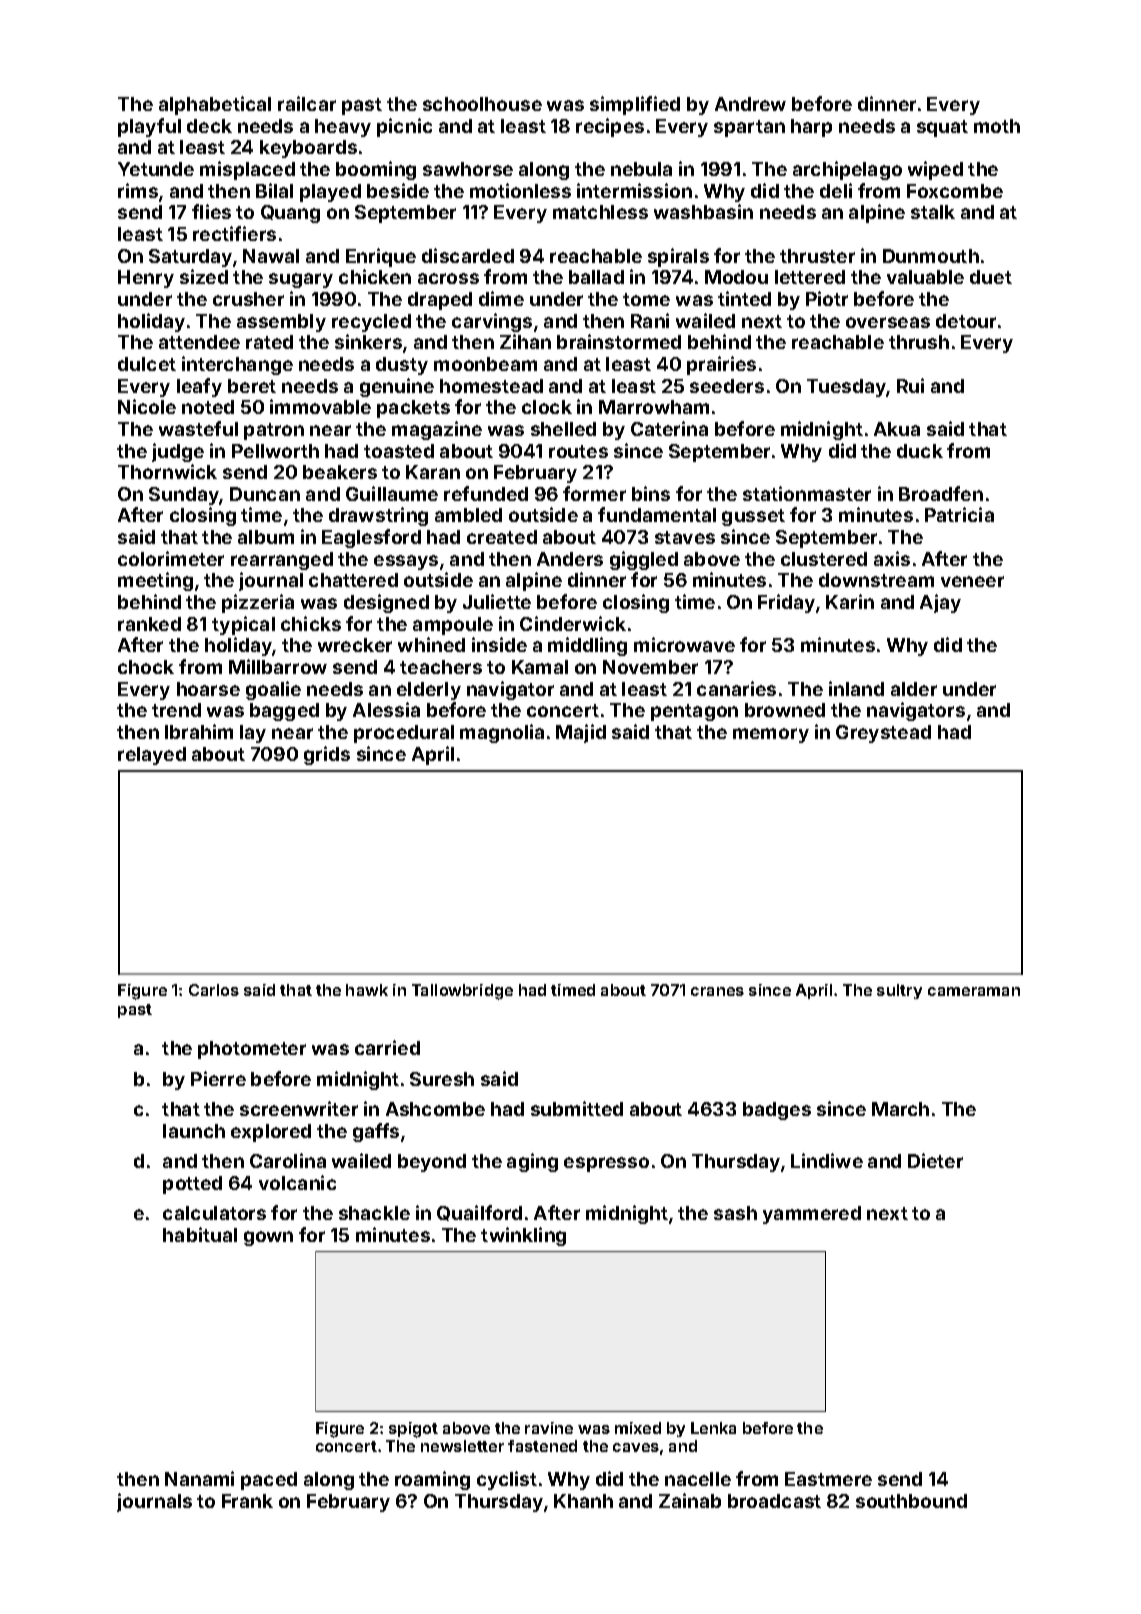 This screenshot has height=1614, width=1141. What do you see at coordinates (378, 516) in the screenshot?
I see `drawstring` at bounding box center [378, 516].
